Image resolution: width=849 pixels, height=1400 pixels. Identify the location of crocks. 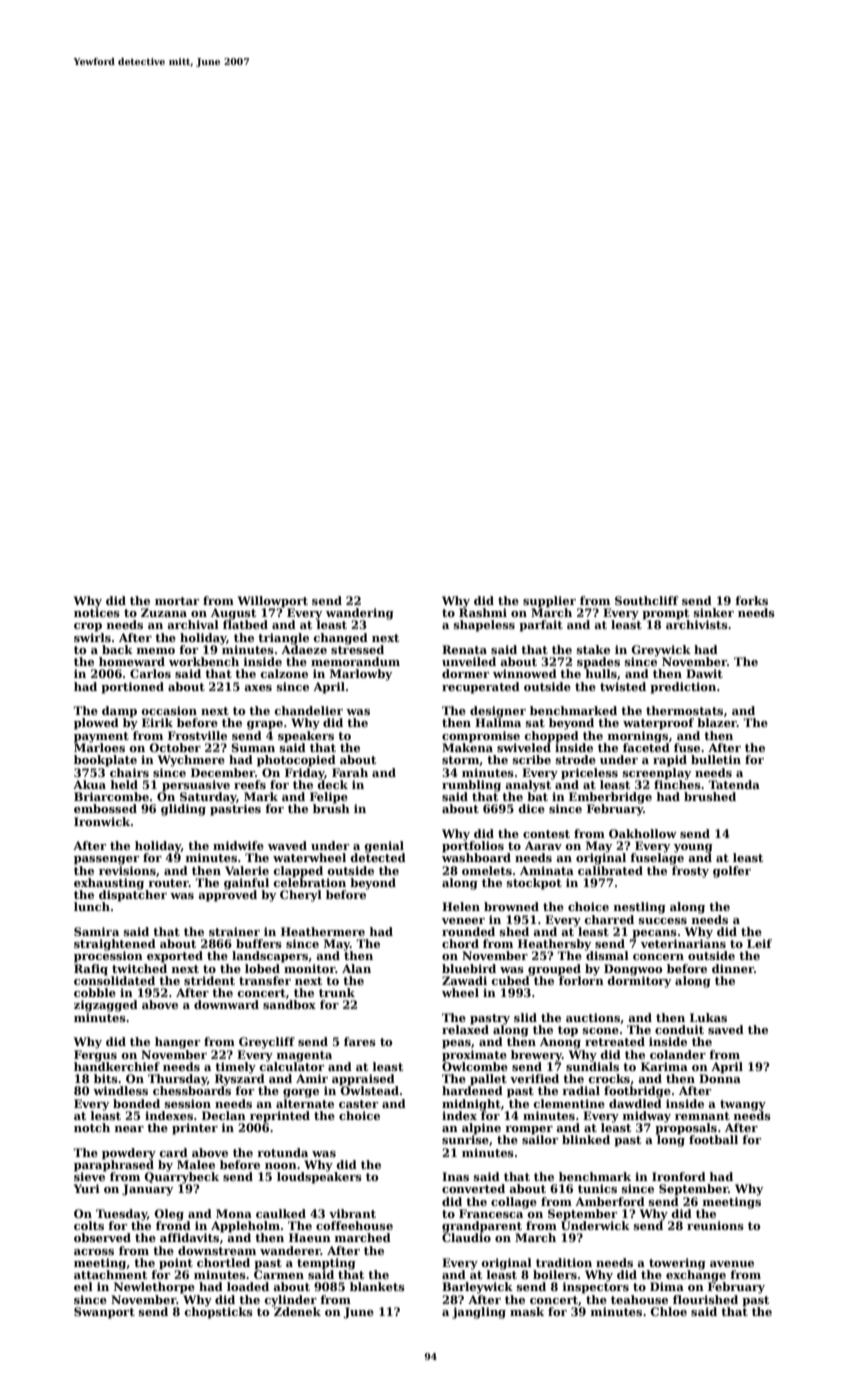
(609, 1078).
